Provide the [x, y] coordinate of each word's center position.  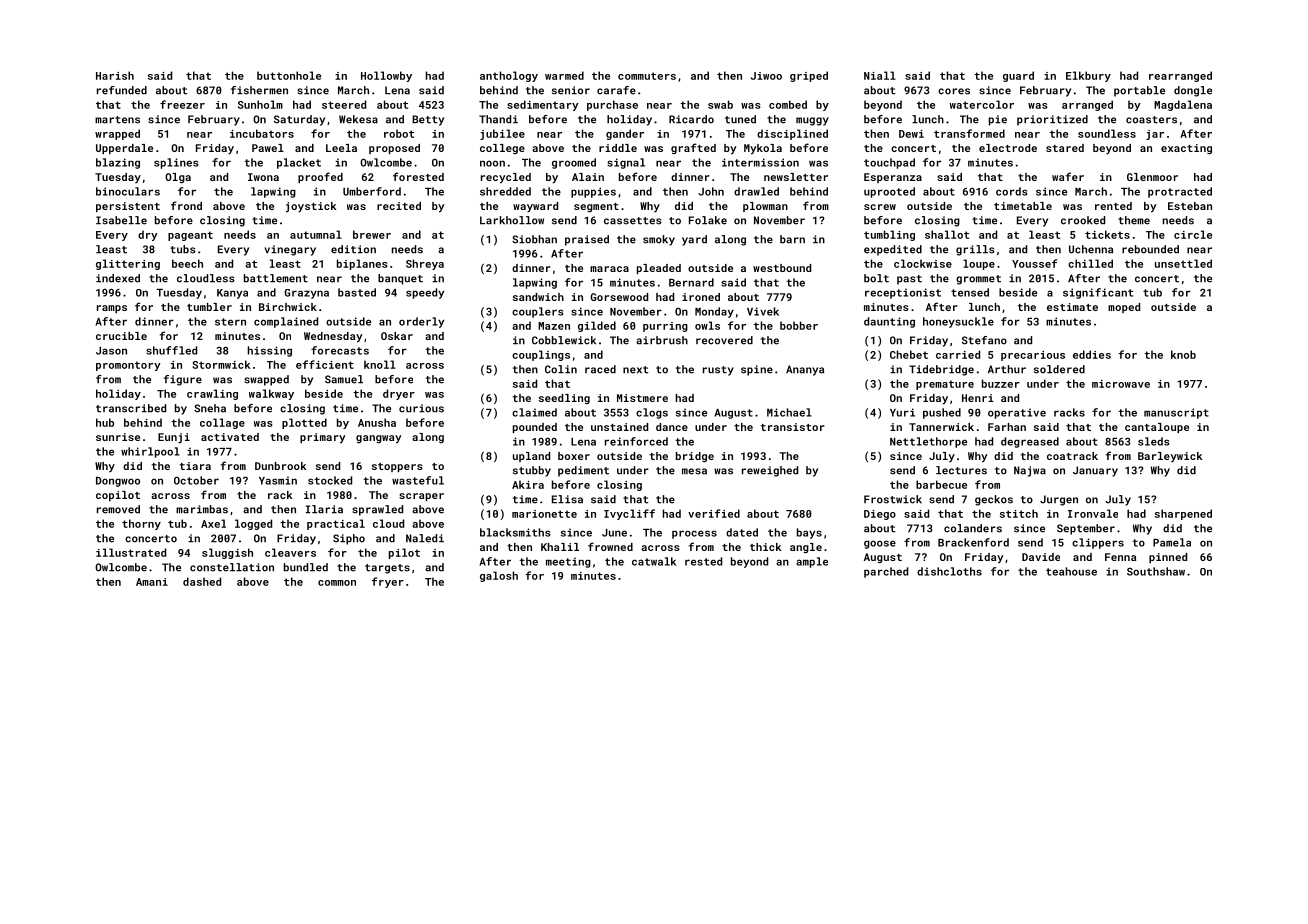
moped [1124, 308]
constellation [232, 567]
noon [492, 163]
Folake [708, 220]
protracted [1180, 192]
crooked [1083, 220]
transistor [793, 427]
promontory [128, 366]
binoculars [128, 191]
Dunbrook [280, 466]
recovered [724, 340]
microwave [1121, 384]
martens [117, 120]
